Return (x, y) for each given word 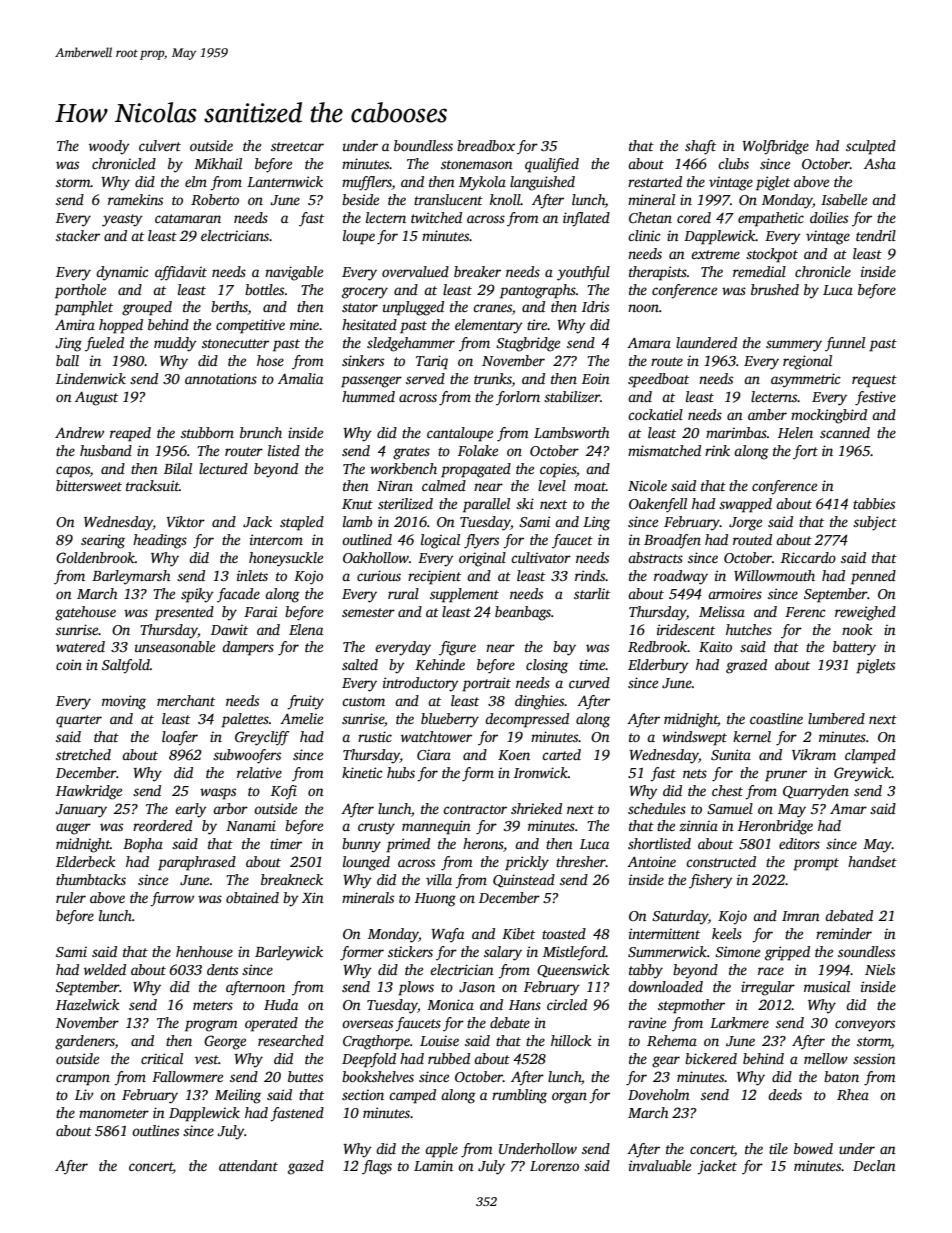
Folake (478, 450)
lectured (223, 468)
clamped (870, 756)
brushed (775, 289)
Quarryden (816, 792)
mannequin (436, 827)
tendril (876, 235)
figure (457, 648)
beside (360, 199)
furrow (172, 899)
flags (377, 1167)
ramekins (135, 199)
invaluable (660, 1165)
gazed (306, 1167)
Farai (260, 611)
